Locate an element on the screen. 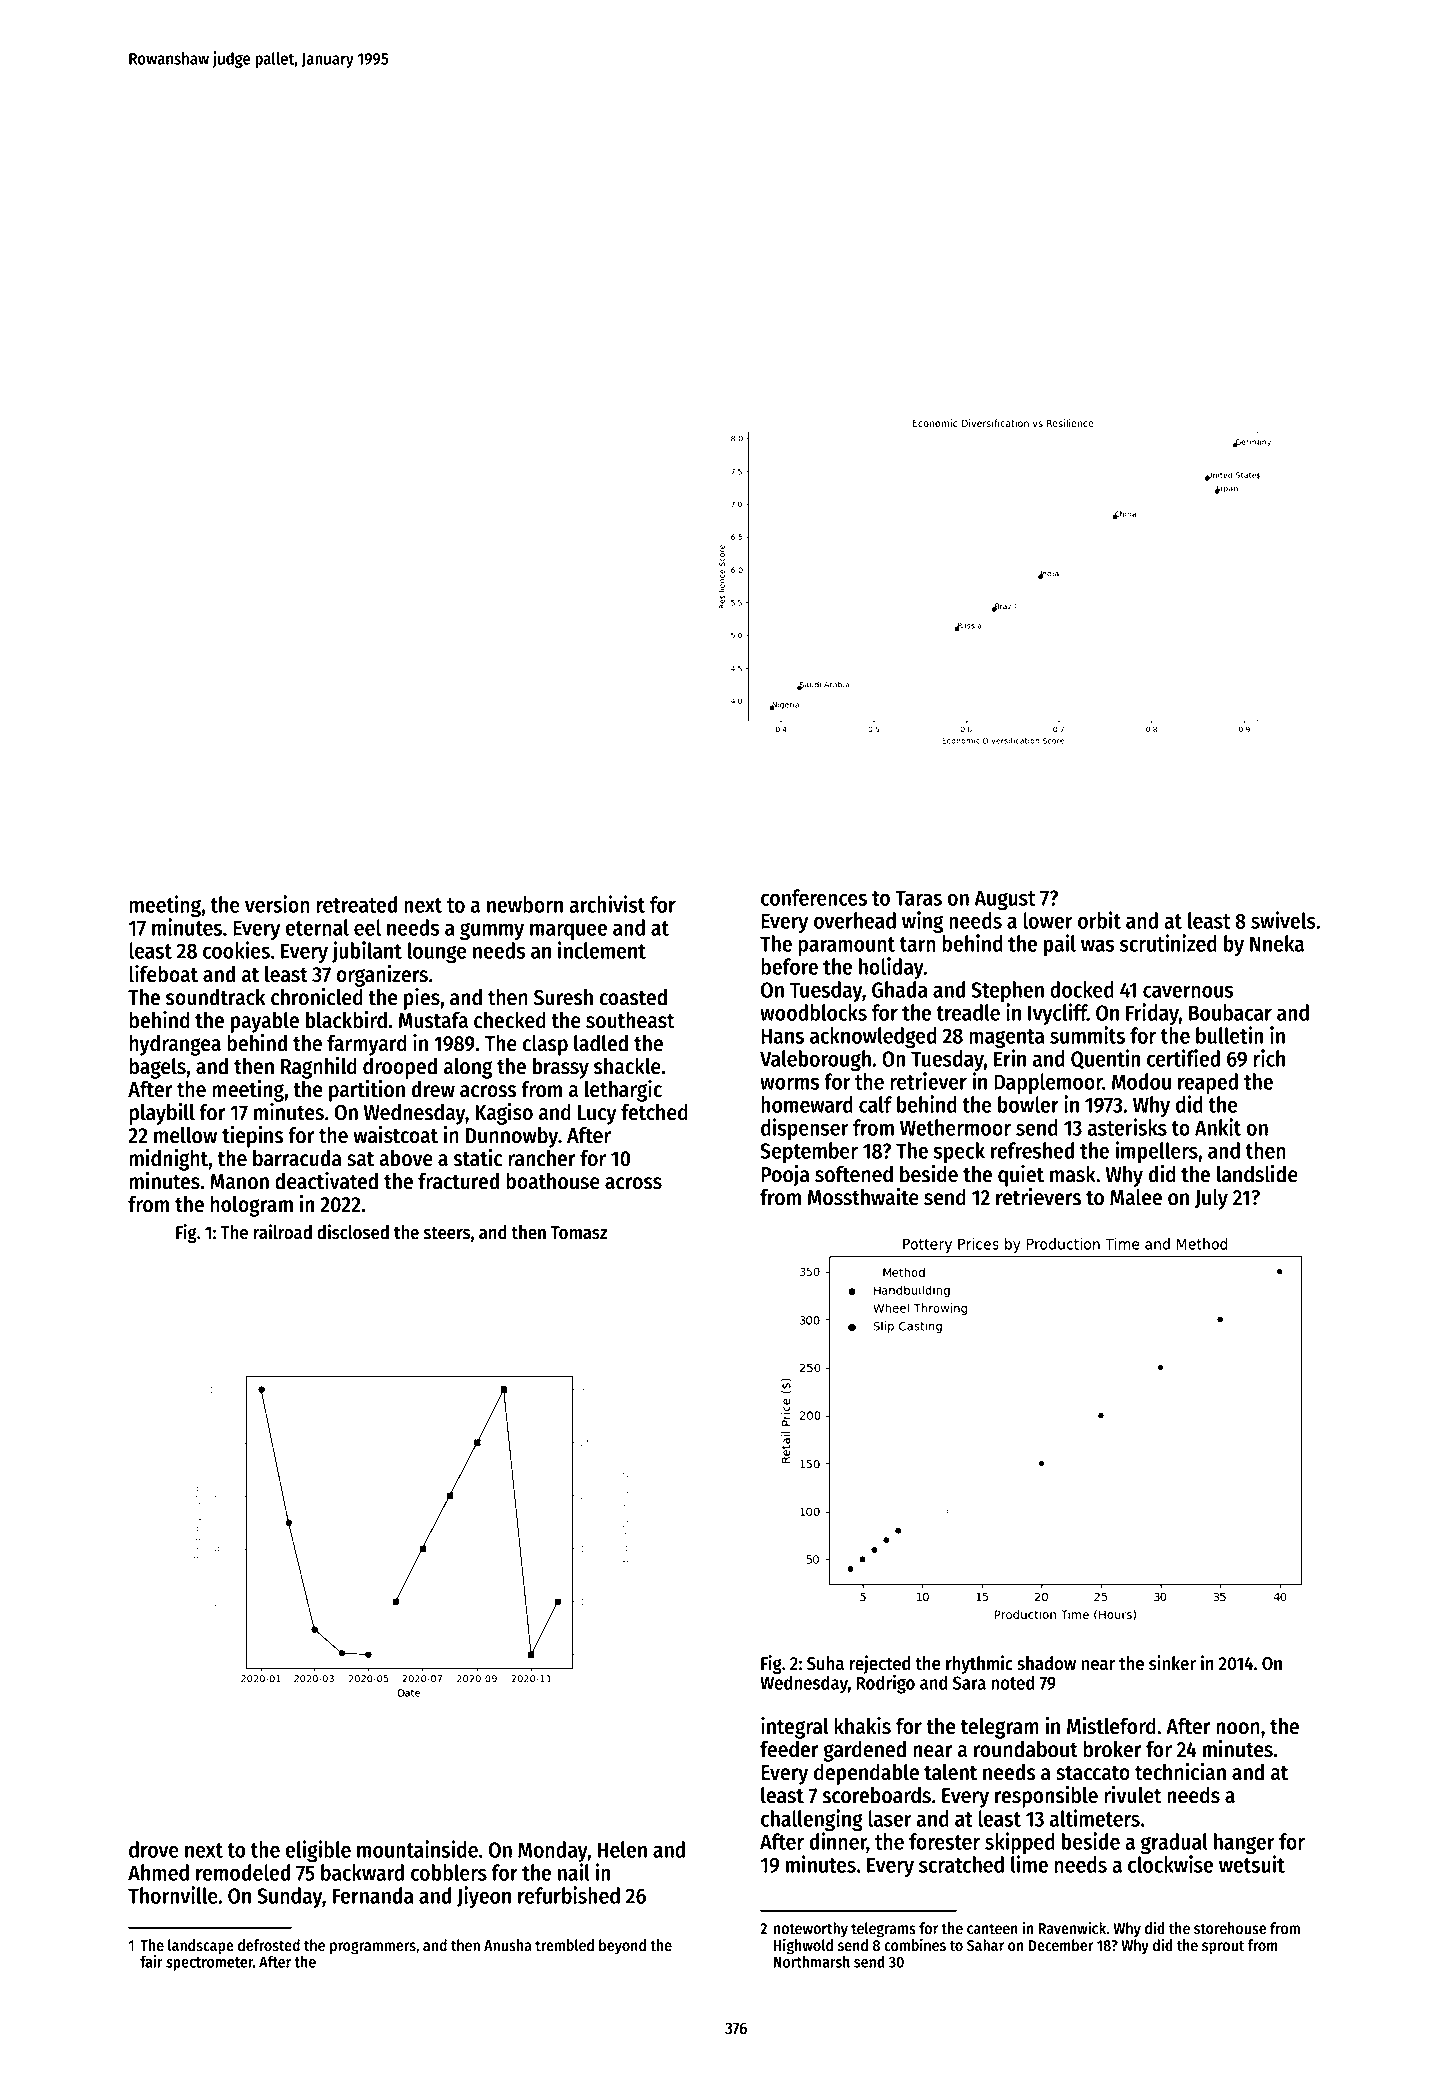 The height and width of the screenshot is (2100, 1450). Northmarsh is located at coordinates (812, 1961).
